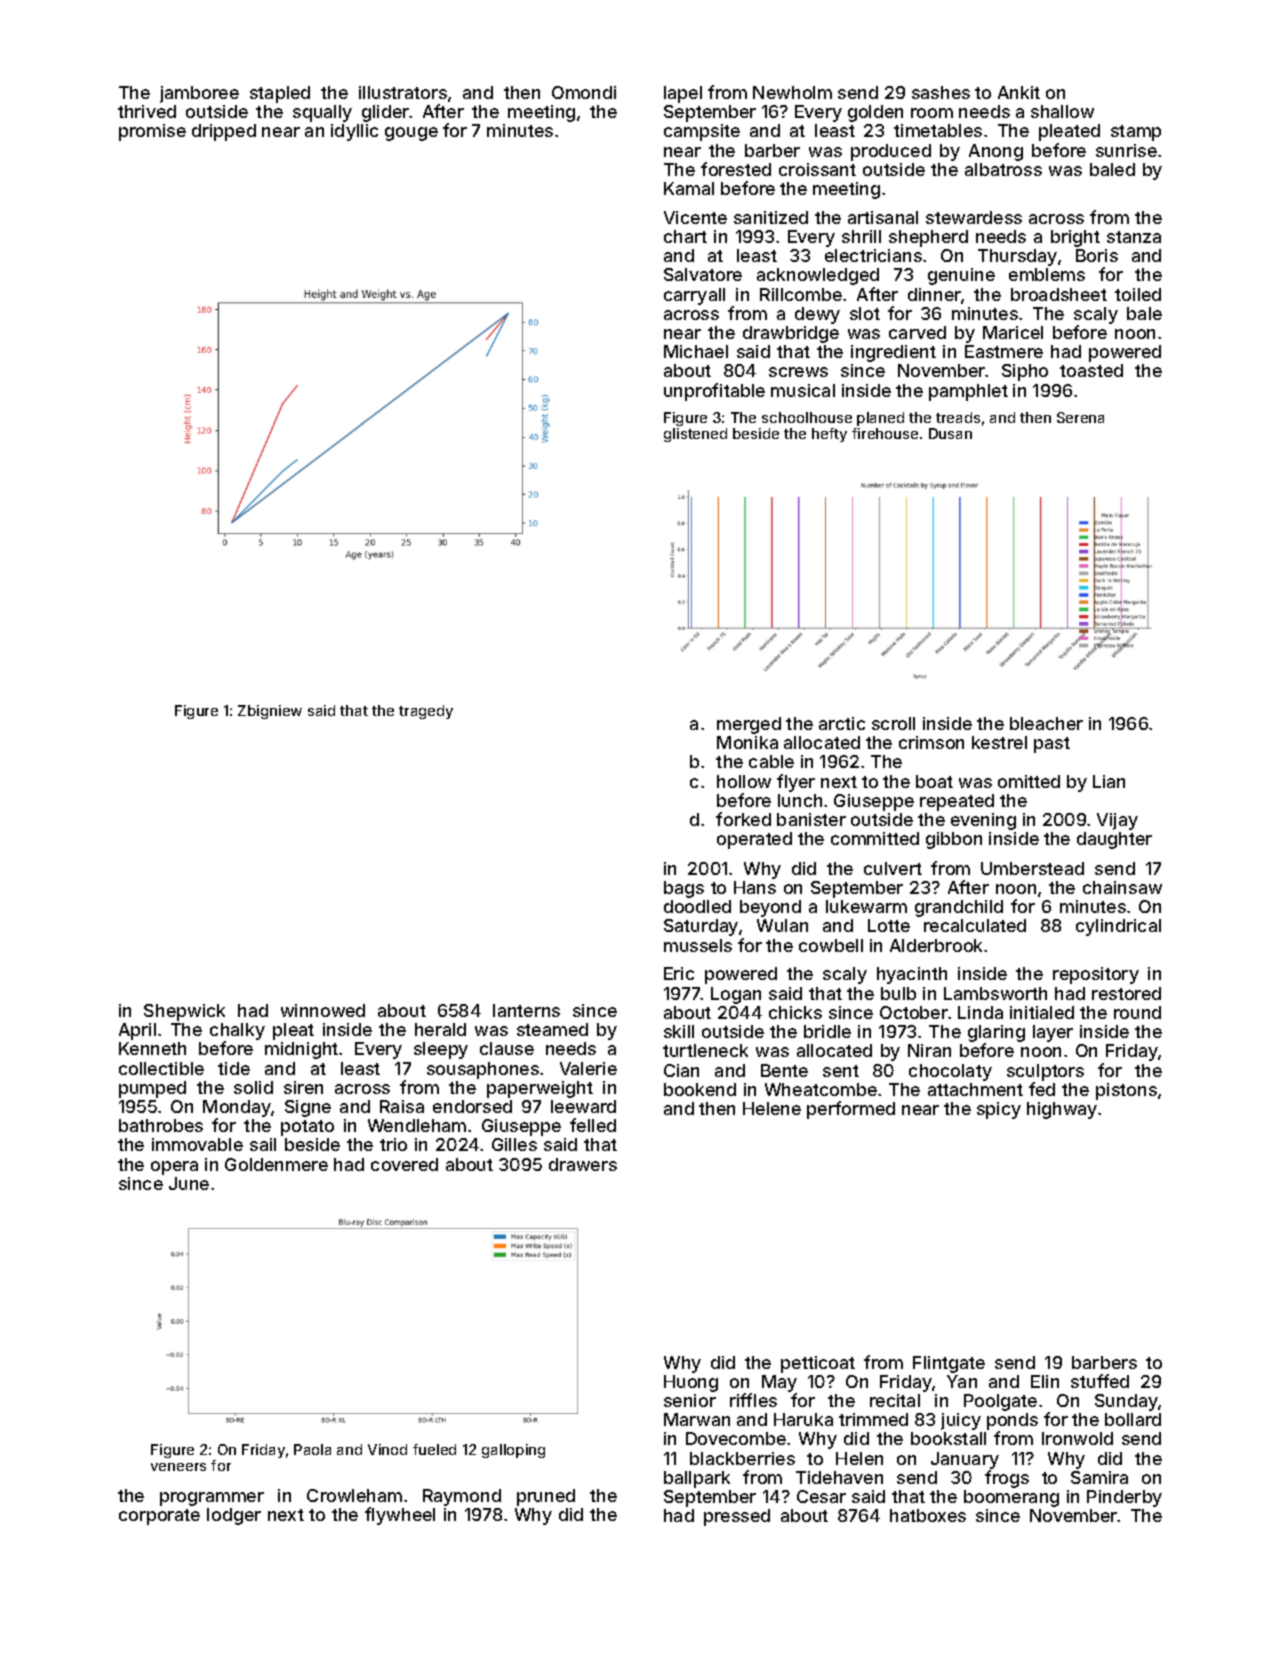 The height and width of the screenshot is (1657, 1281). Describe the element at coordinates (950, 433) in the screenshot. I see `Dusan` at that location.
